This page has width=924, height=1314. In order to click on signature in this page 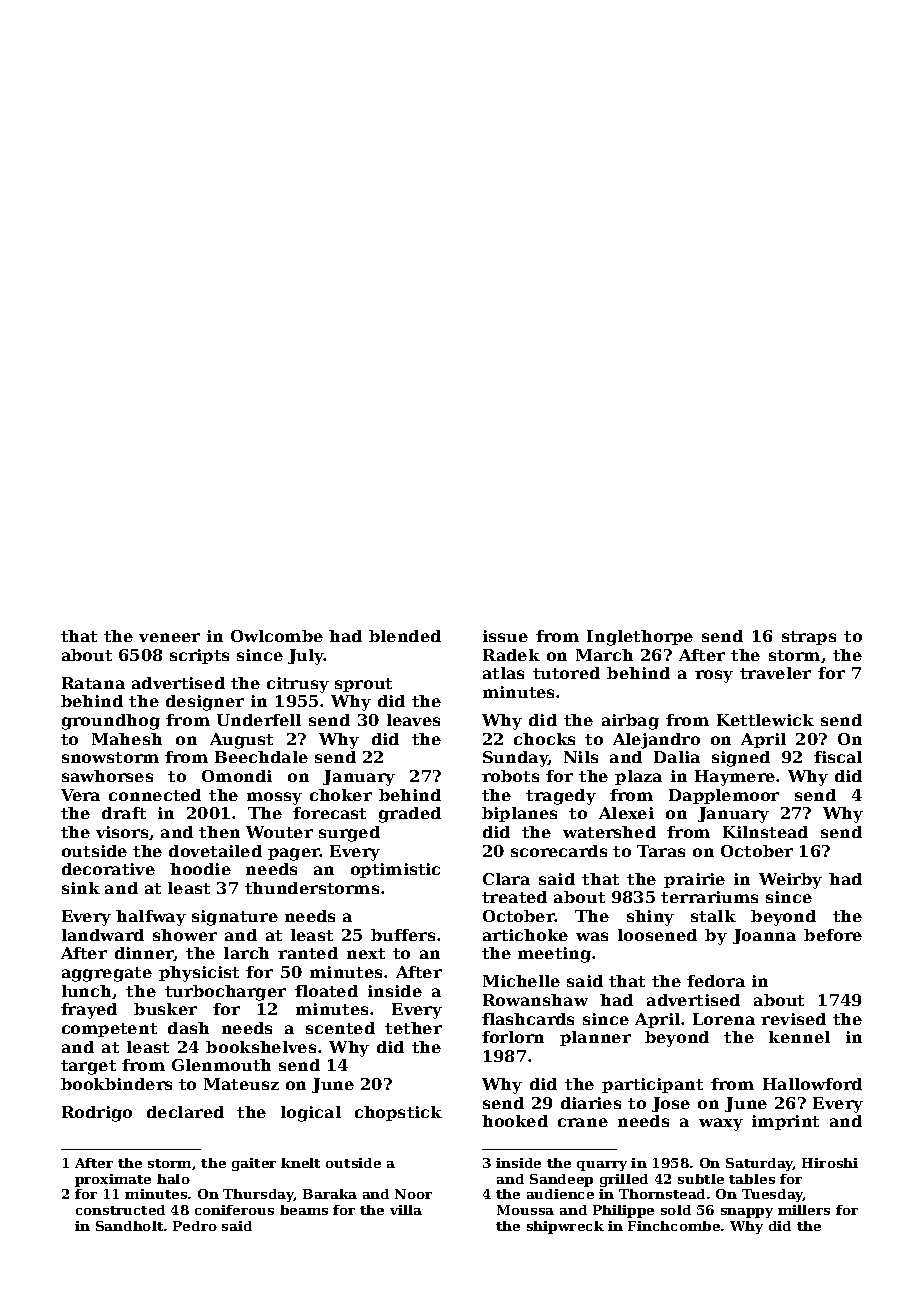, I will do `click(235, 918)`.
